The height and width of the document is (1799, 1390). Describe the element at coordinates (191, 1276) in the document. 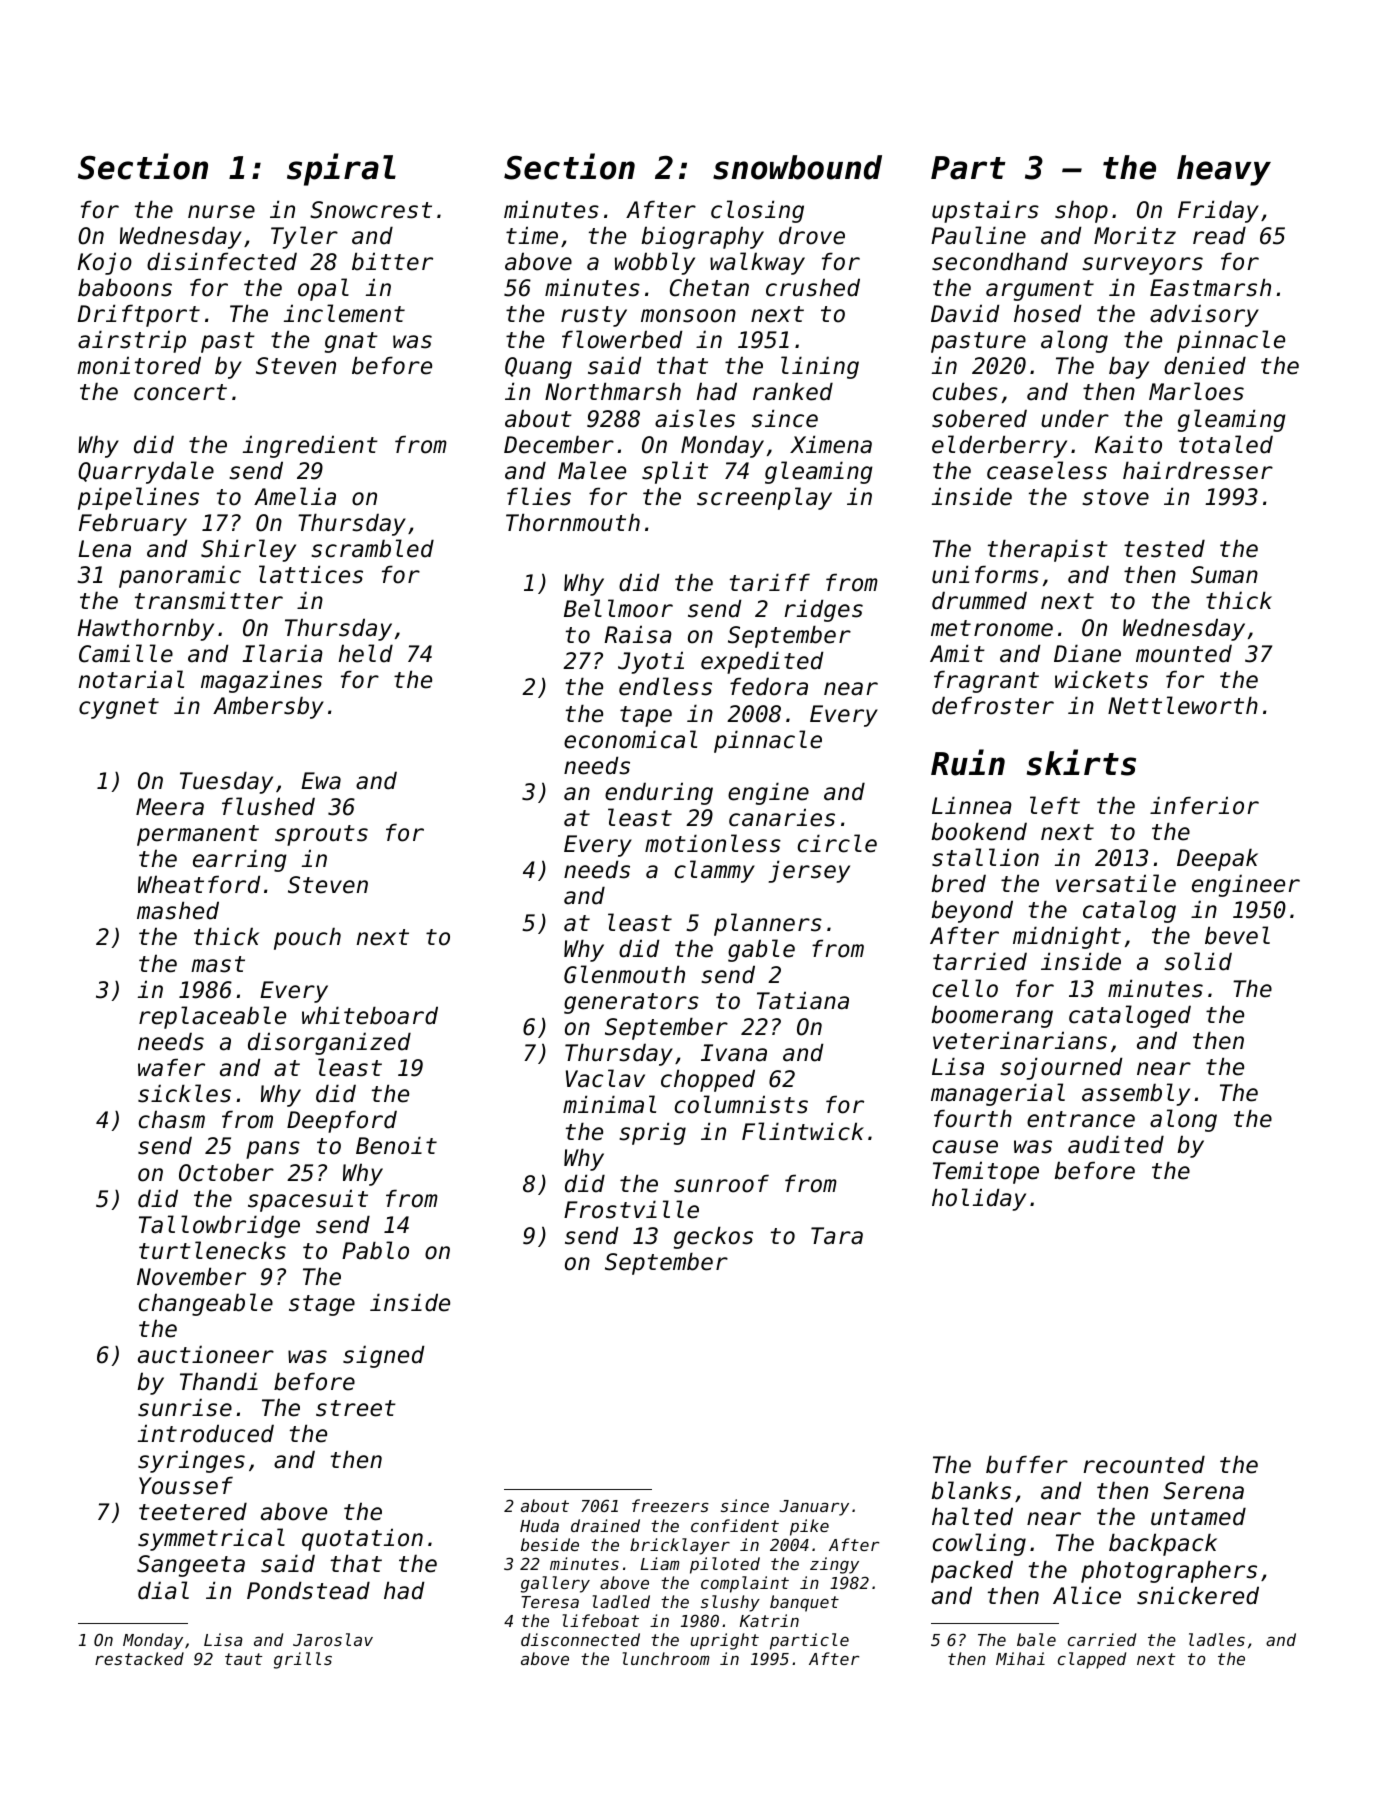

I see `November` at that location.
